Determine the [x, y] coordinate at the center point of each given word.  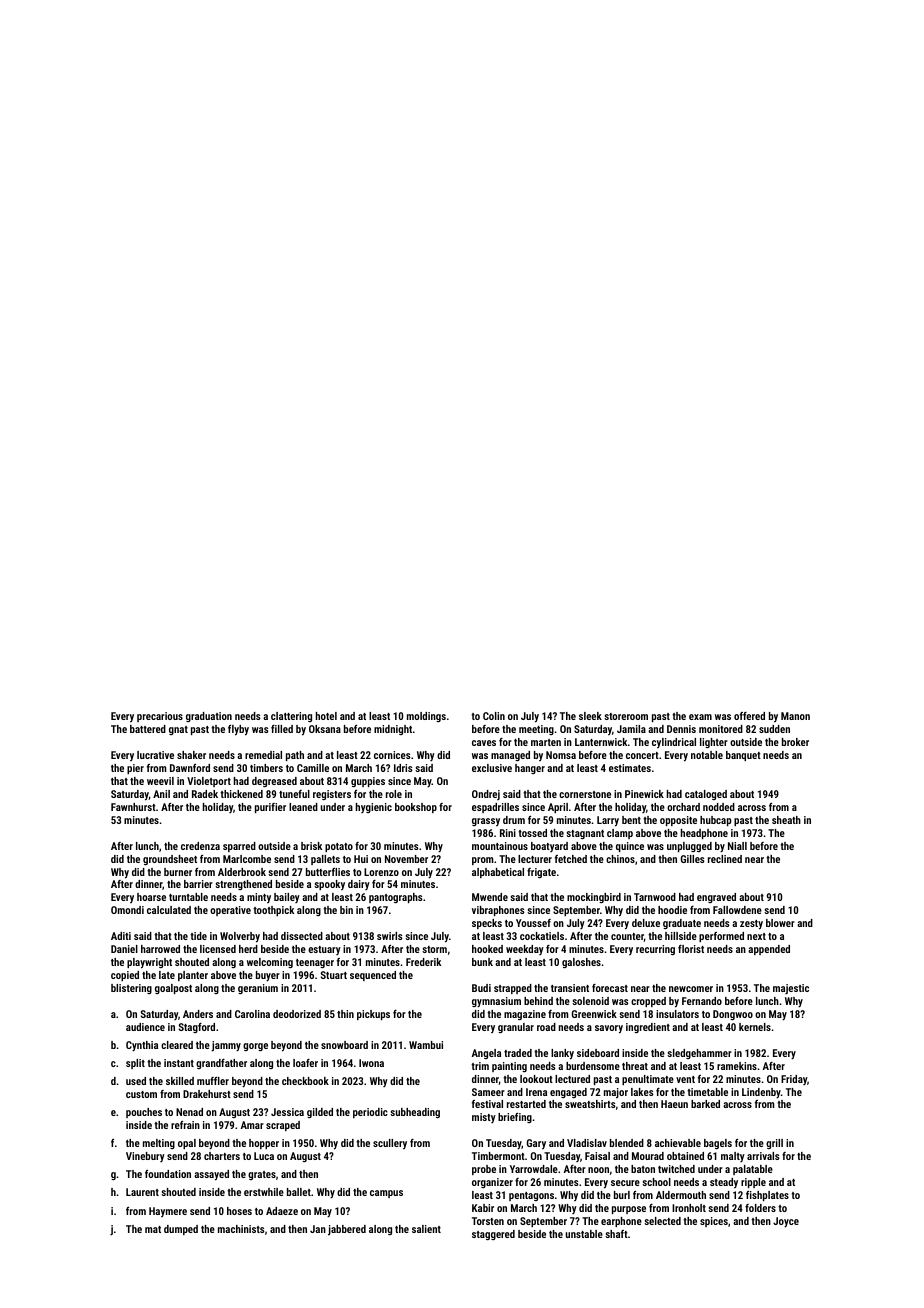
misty [484, 1118]
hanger [530, 769]
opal [187, 1144]
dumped [181, 1230]
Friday [794, 1080]
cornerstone [585, 794]
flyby [238, 730]
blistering [131, 989]
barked [705, 1104]
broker [795, 742]
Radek [205, 794]
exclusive [492, 768]
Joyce [786, 1222]
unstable [584, 1234]
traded [518, 1053]
